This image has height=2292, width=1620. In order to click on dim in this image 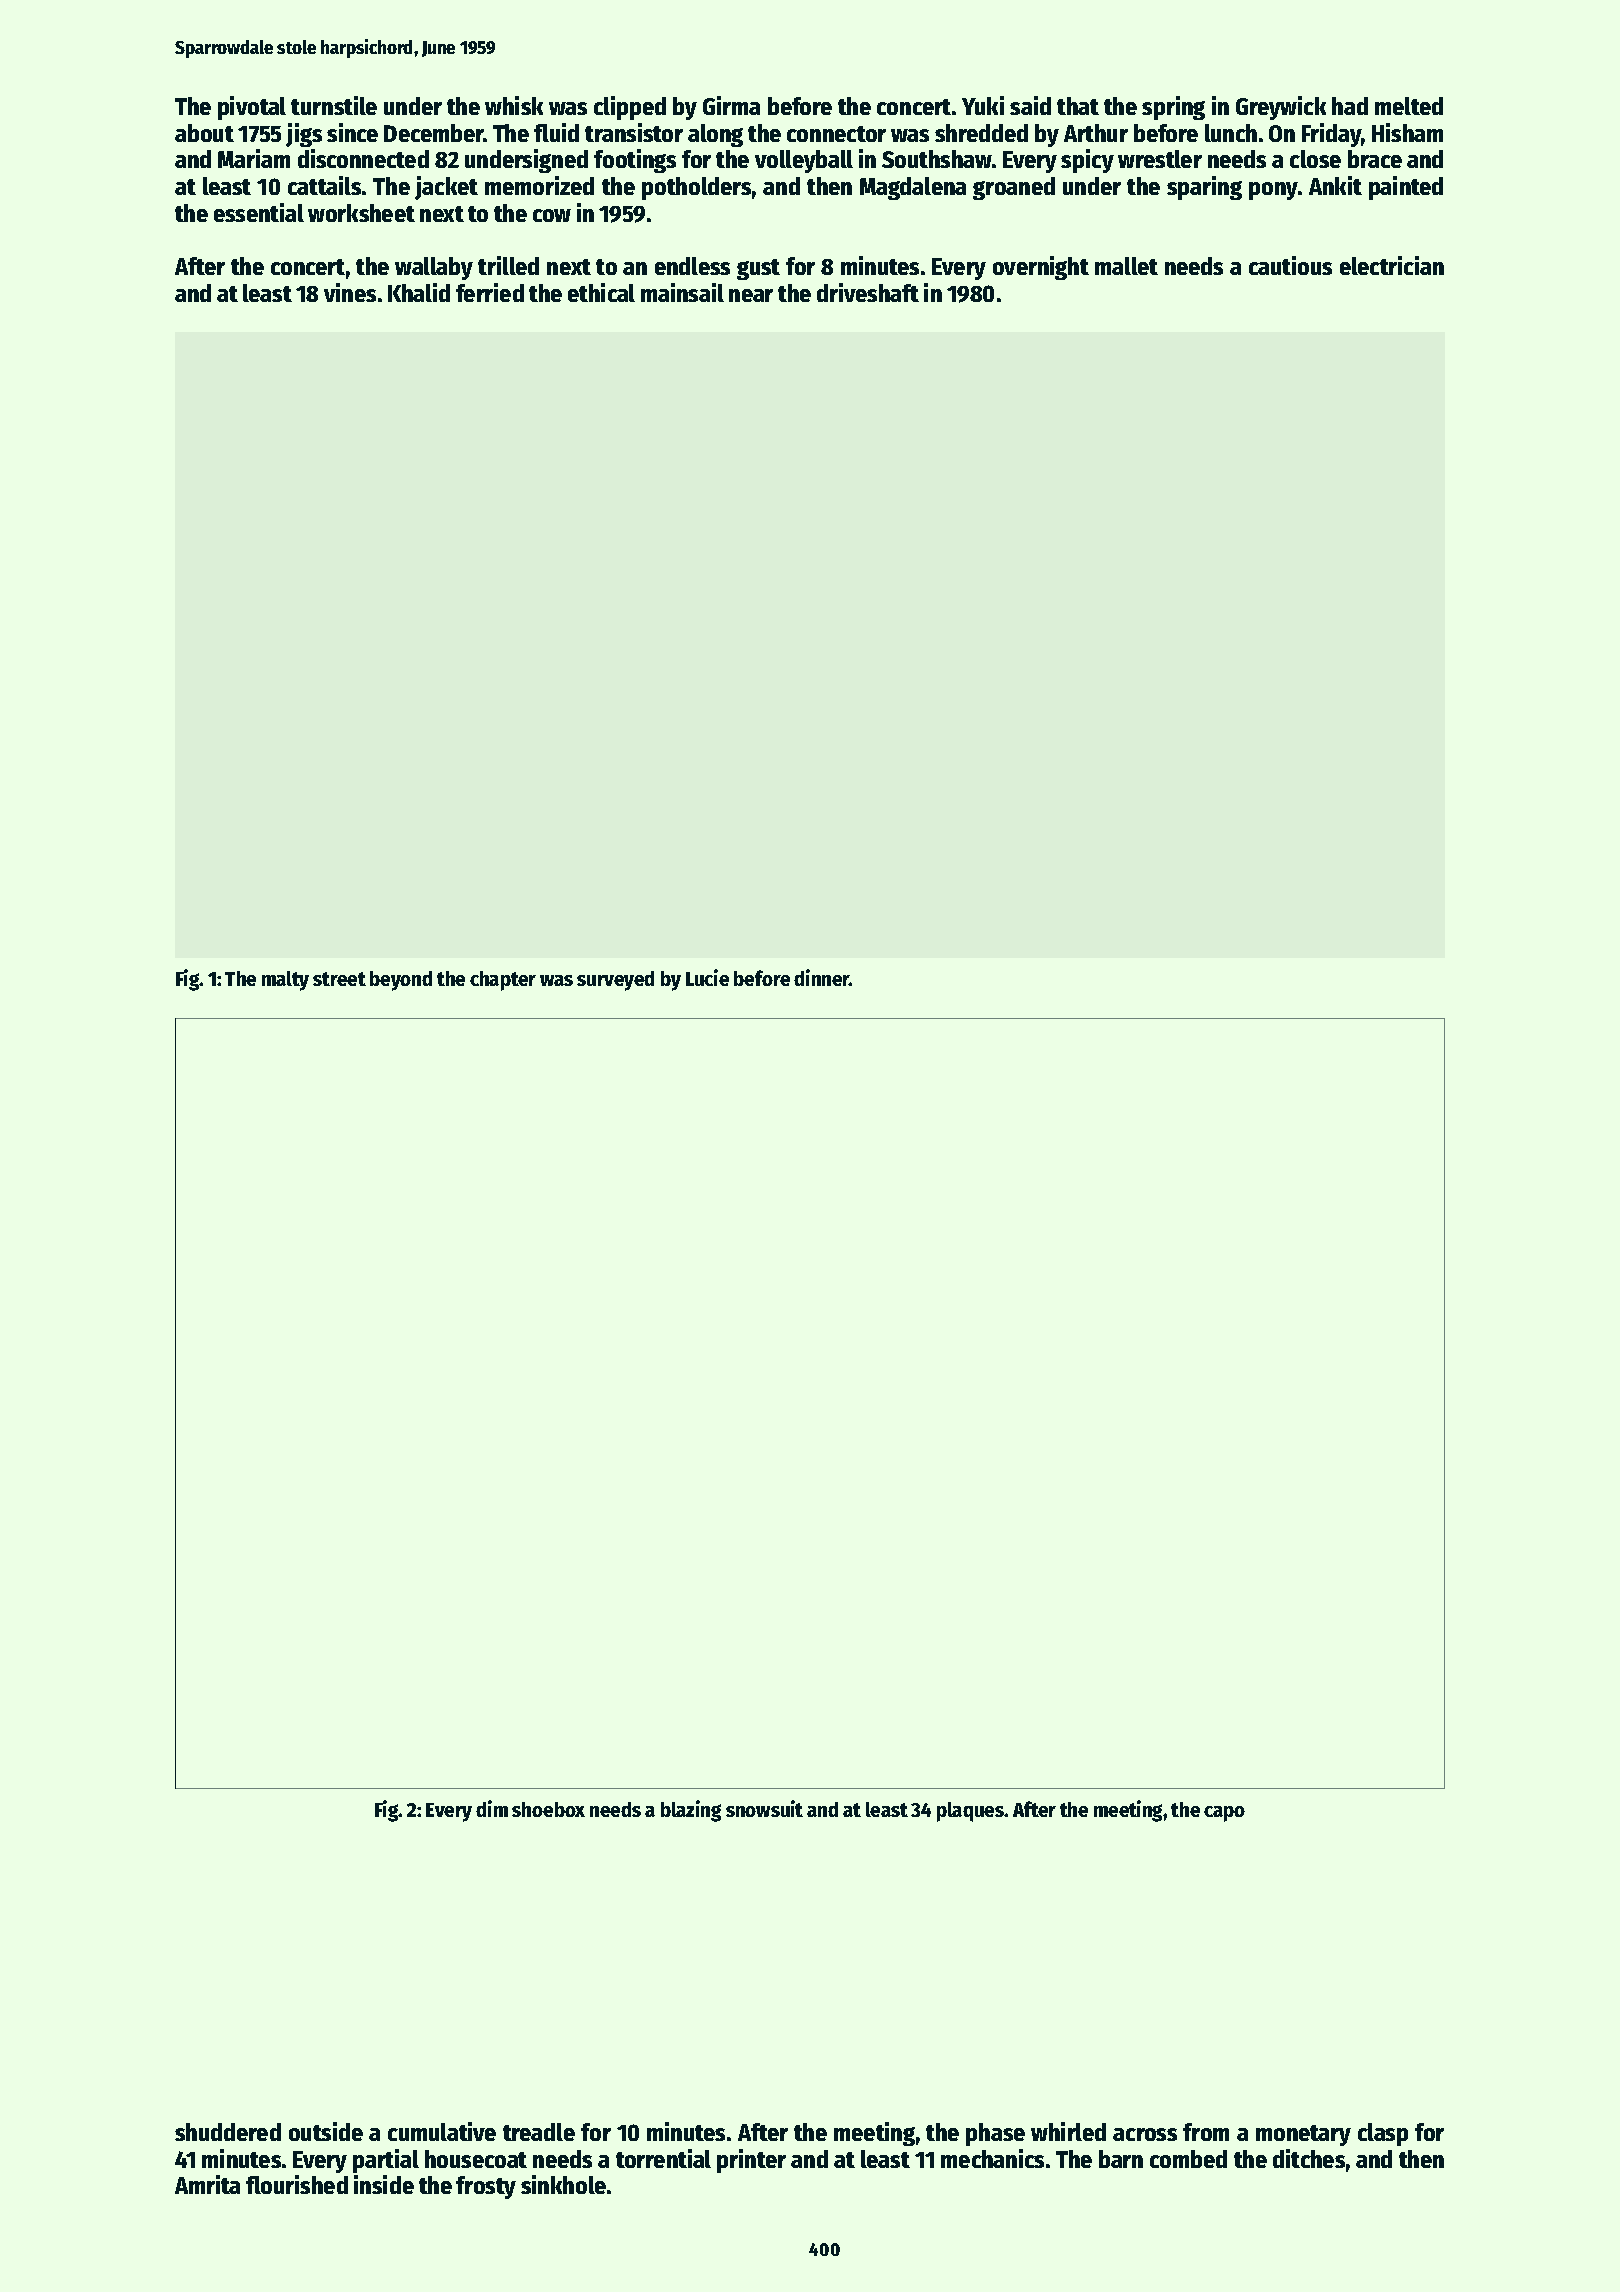, I will do `click(492, 1808)`.
